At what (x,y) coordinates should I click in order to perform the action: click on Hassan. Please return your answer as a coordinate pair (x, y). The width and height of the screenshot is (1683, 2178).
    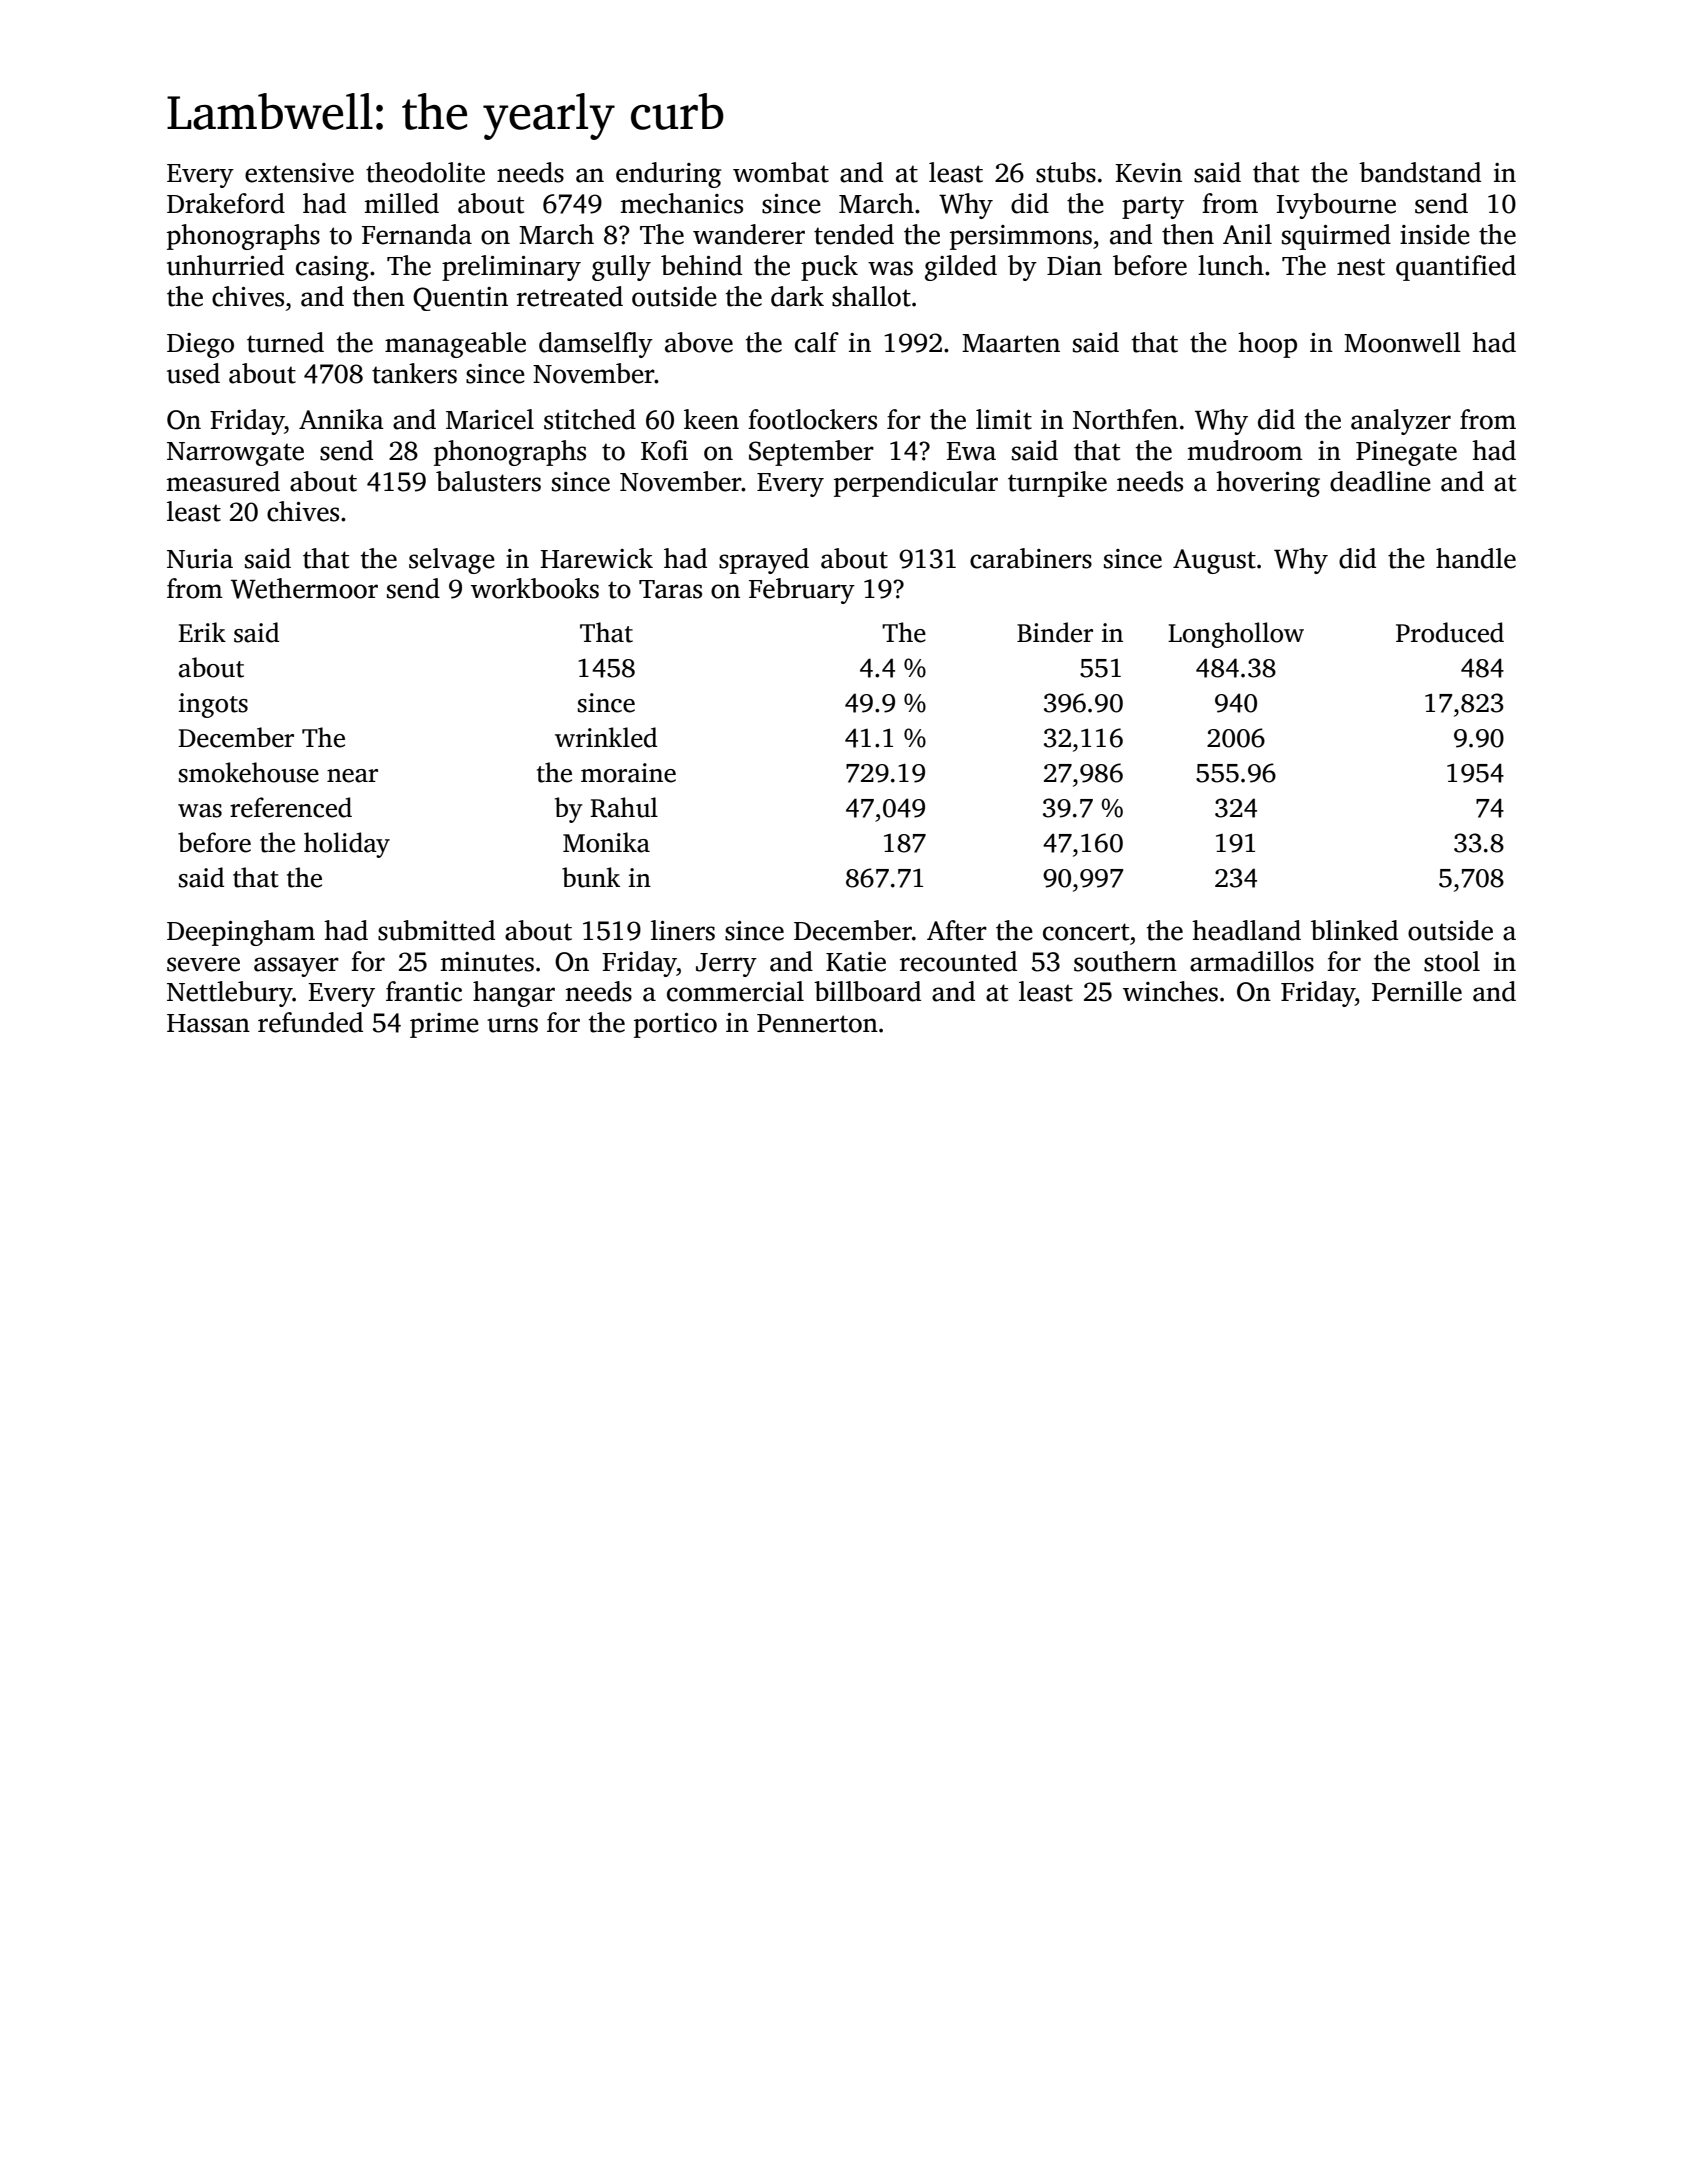
    Looking at the image, I should click on (208, 1023).
